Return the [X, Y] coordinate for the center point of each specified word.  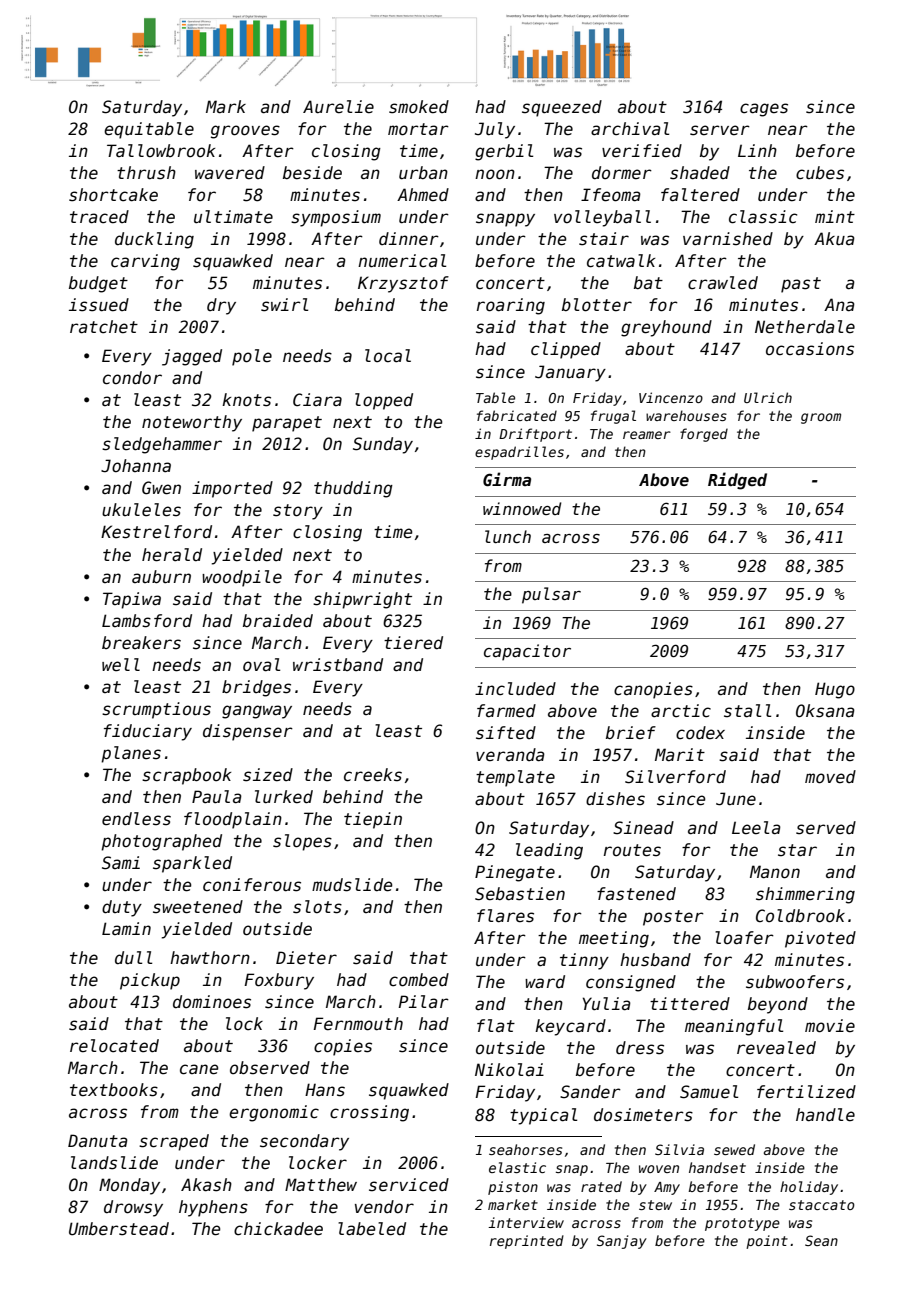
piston [513, 1188]
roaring [511, 306]
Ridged [737, 481]
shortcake [113, 195]
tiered [413, 643]
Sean [821, 1240]
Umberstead [119, 1229]
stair [604, 239]
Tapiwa [132, 600]
